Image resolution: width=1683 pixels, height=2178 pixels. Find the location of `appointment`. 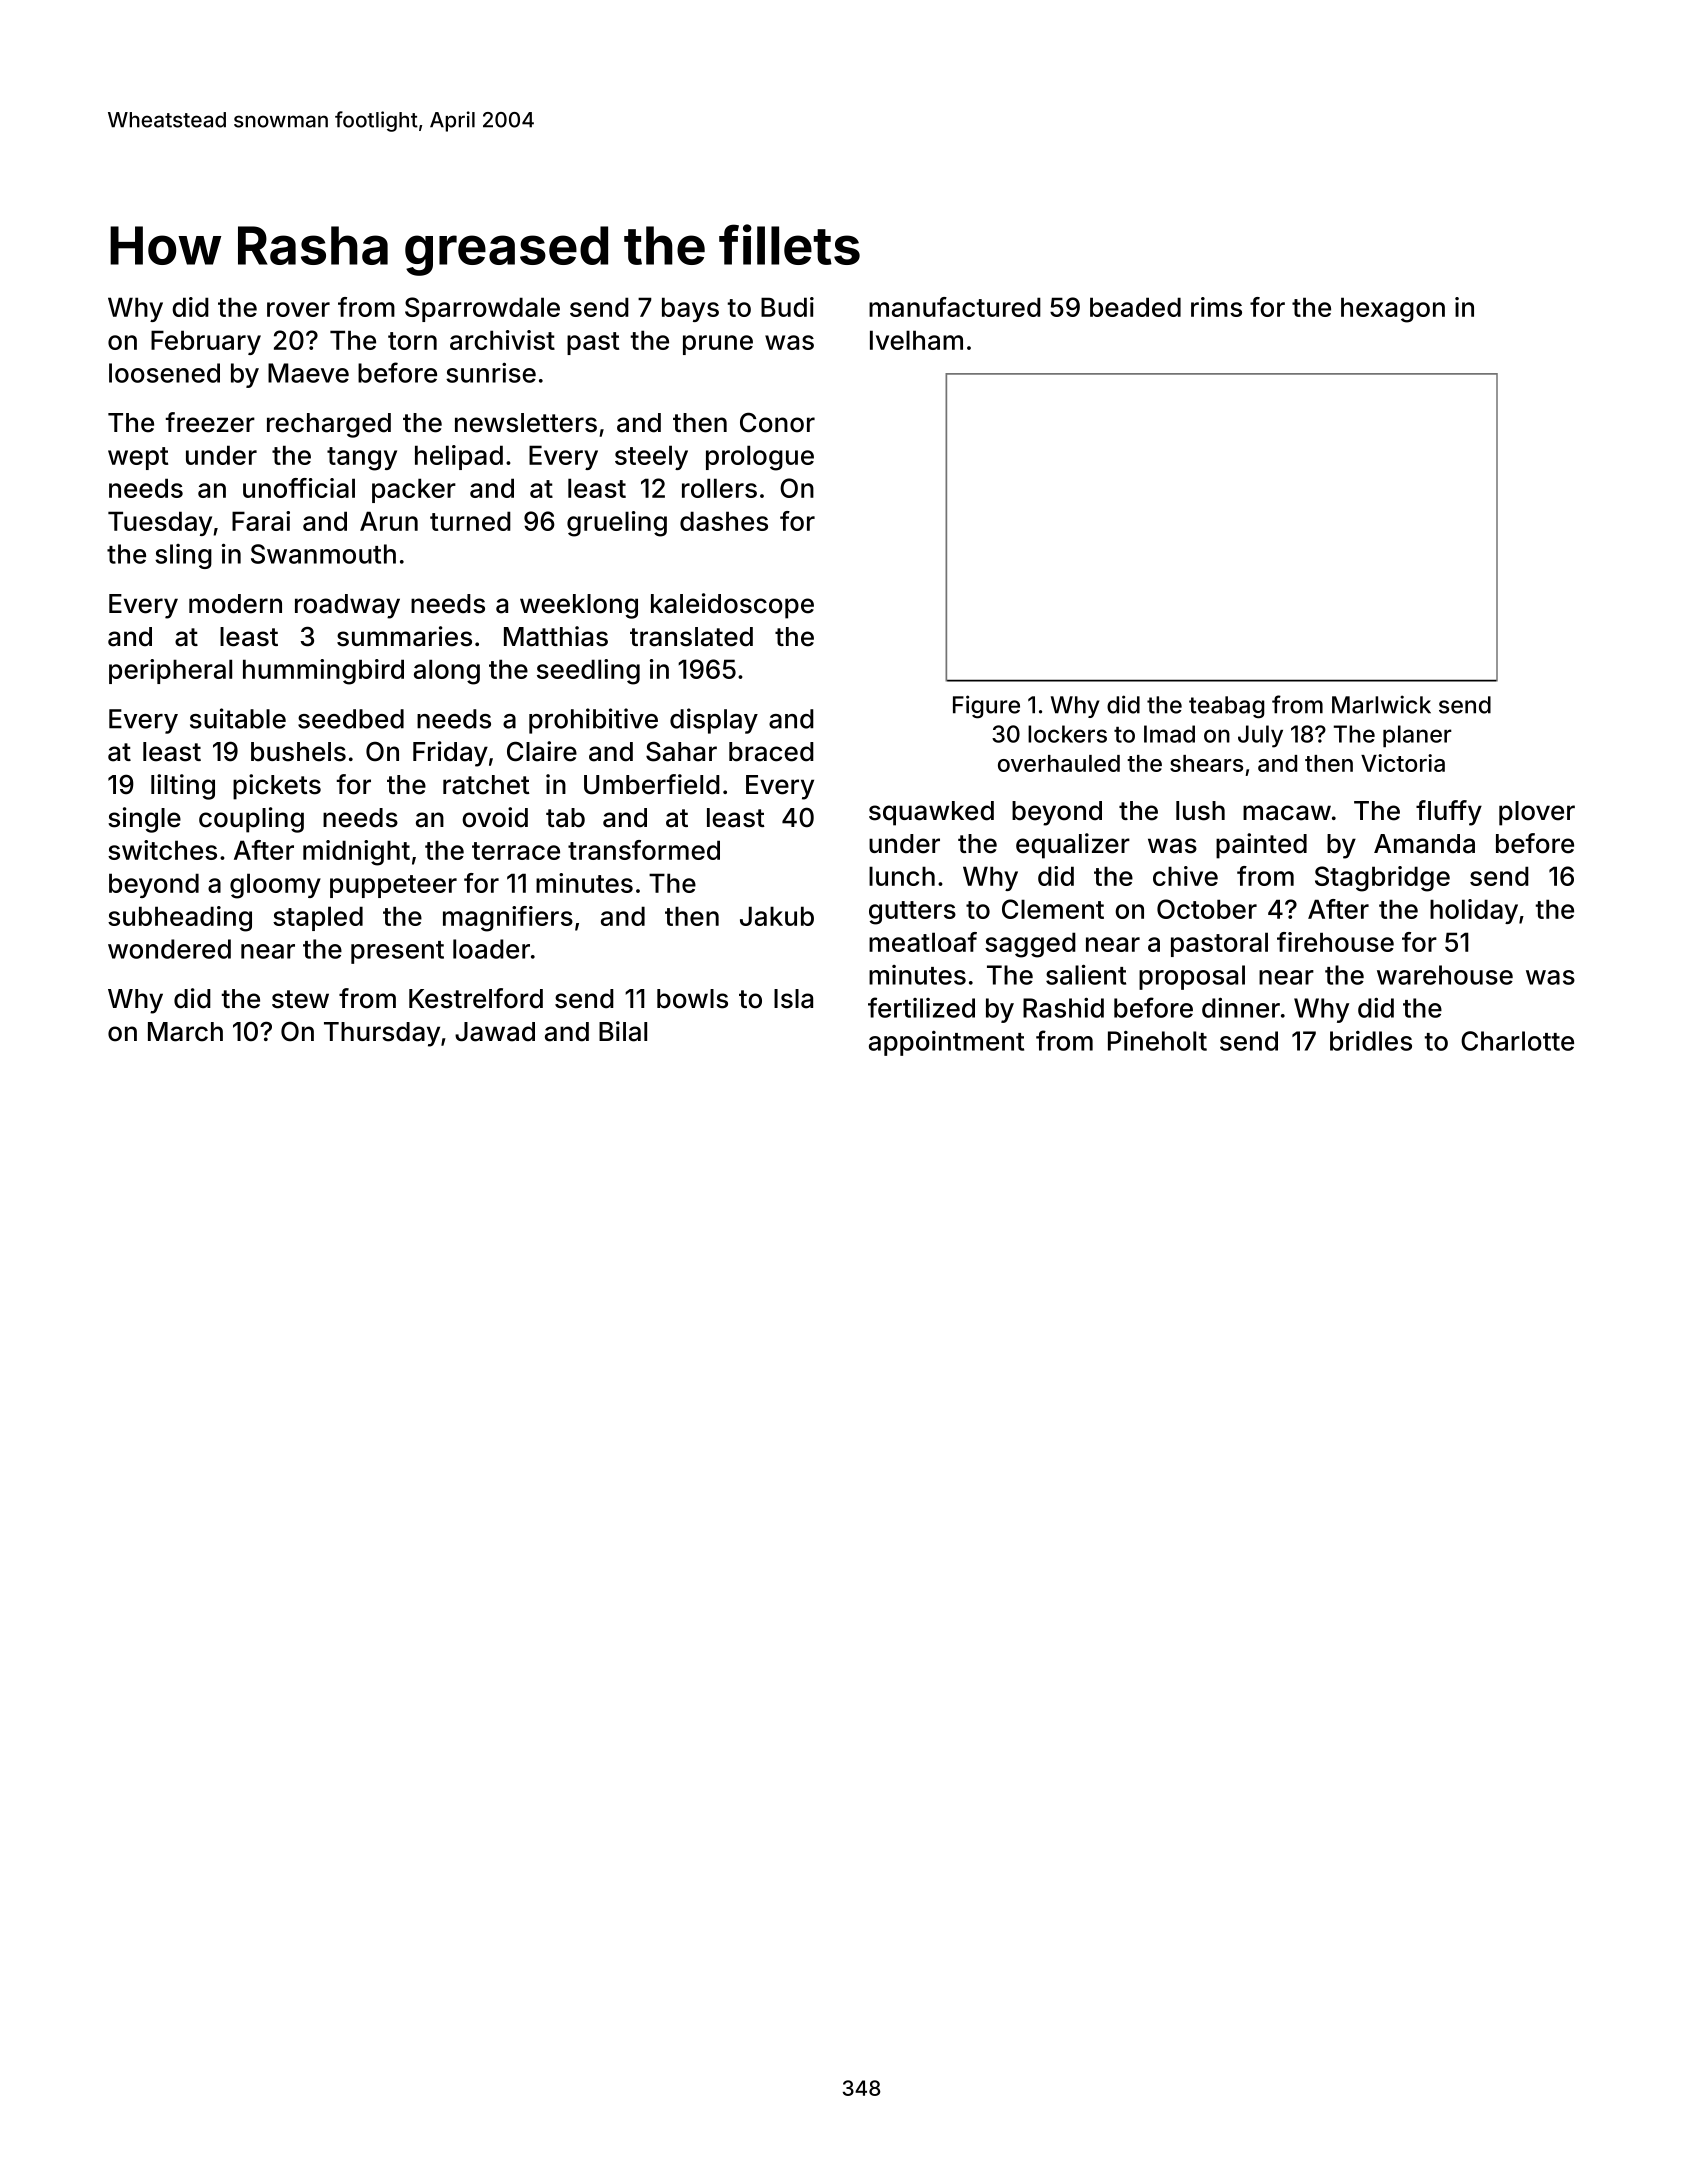

appointment is located at coordinates (946, 1043).
